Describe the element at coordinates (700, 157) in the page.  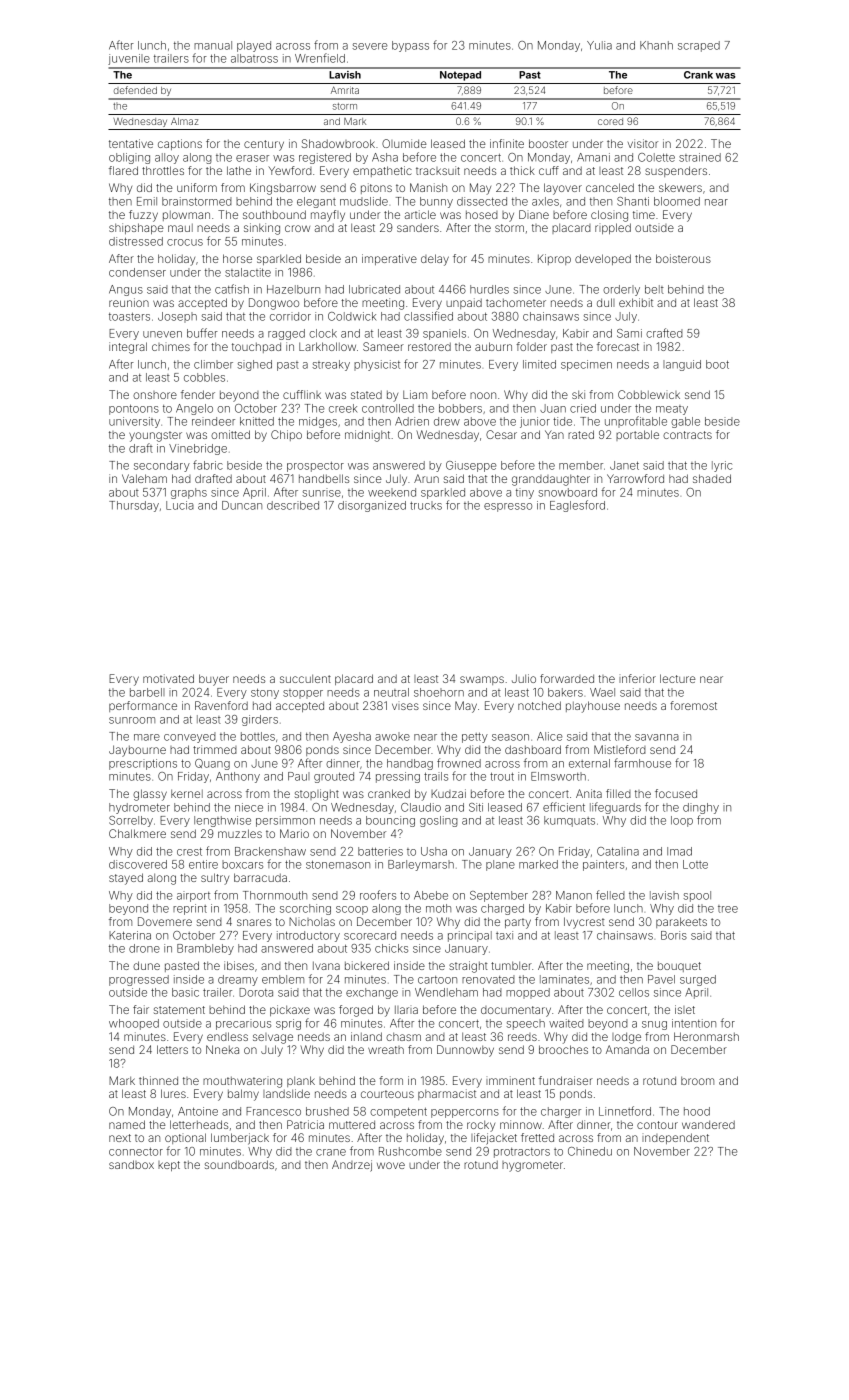
I see `strained` at that location.
